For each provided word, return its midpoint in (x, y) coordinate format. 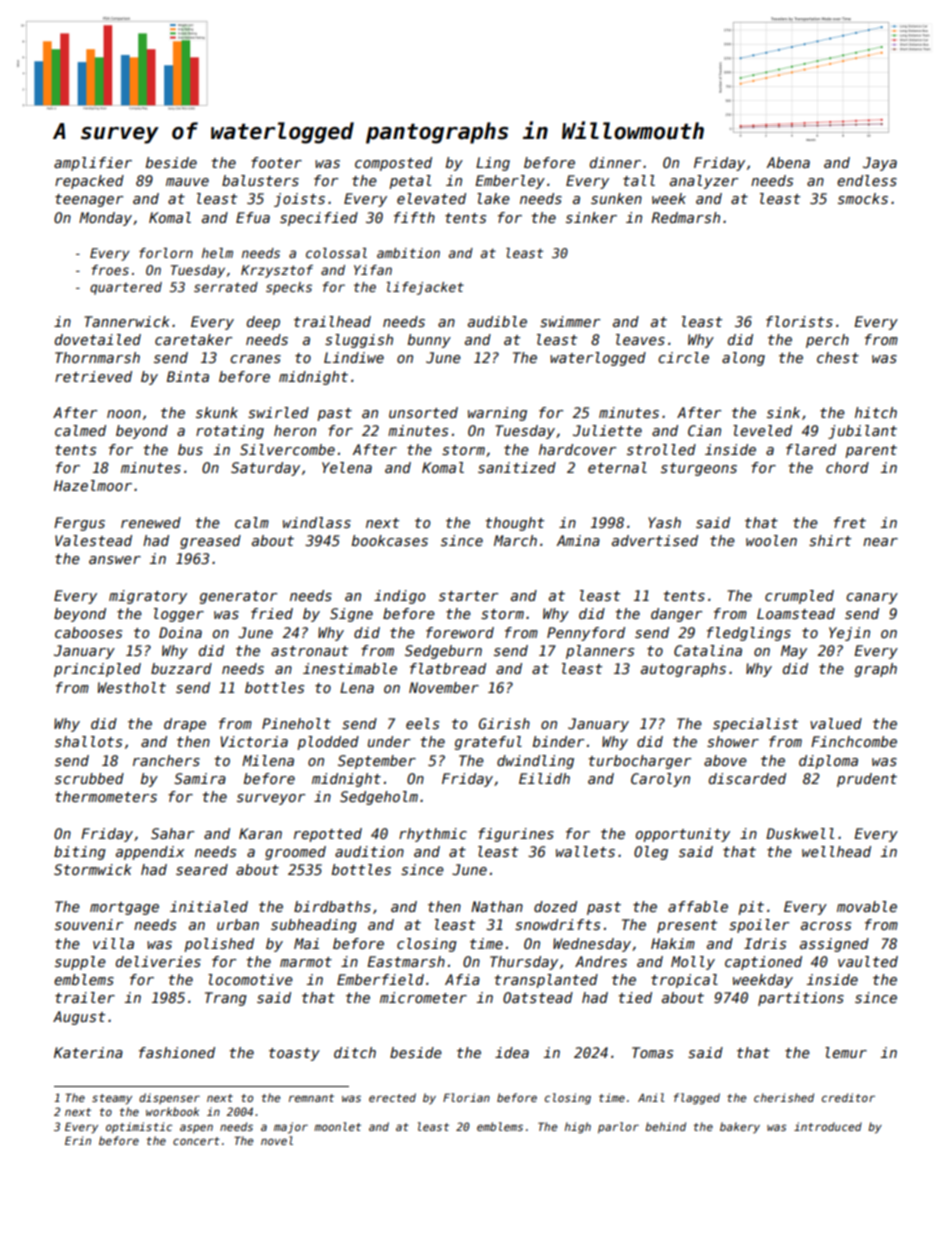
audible (497, 321)
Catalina (708, 650)
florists (799, 321)
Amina (578, 540)
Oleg (651, 853)
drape (185, 725)
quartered (126, 288)
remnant (311, 1098)
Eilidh (544, 778)
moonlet (337, 1126)
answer (115, 560)
